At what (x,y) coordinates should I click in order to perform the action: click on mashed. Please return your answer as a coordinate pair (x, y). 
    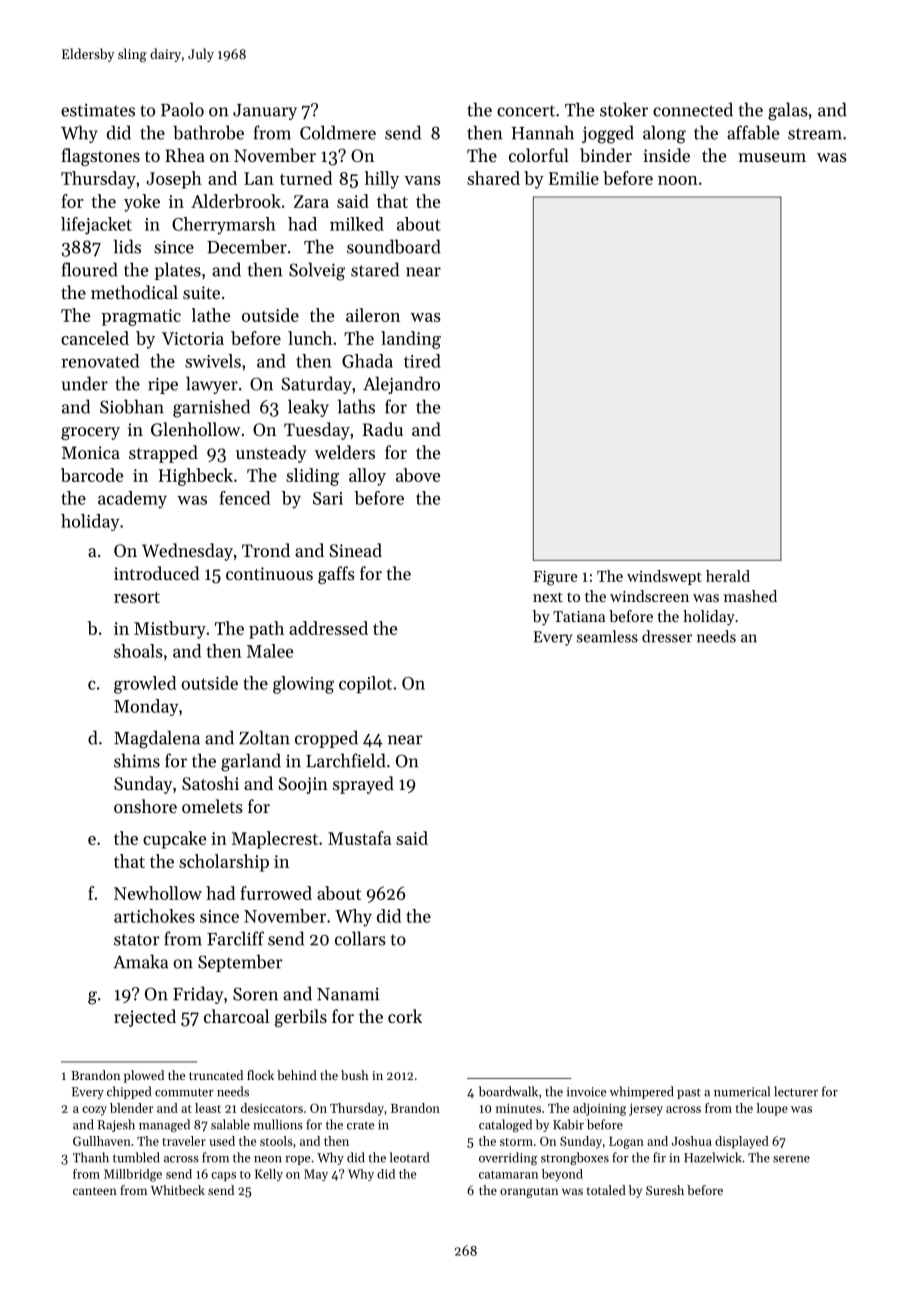
    Looking at the image, I should click on (750, 596).
